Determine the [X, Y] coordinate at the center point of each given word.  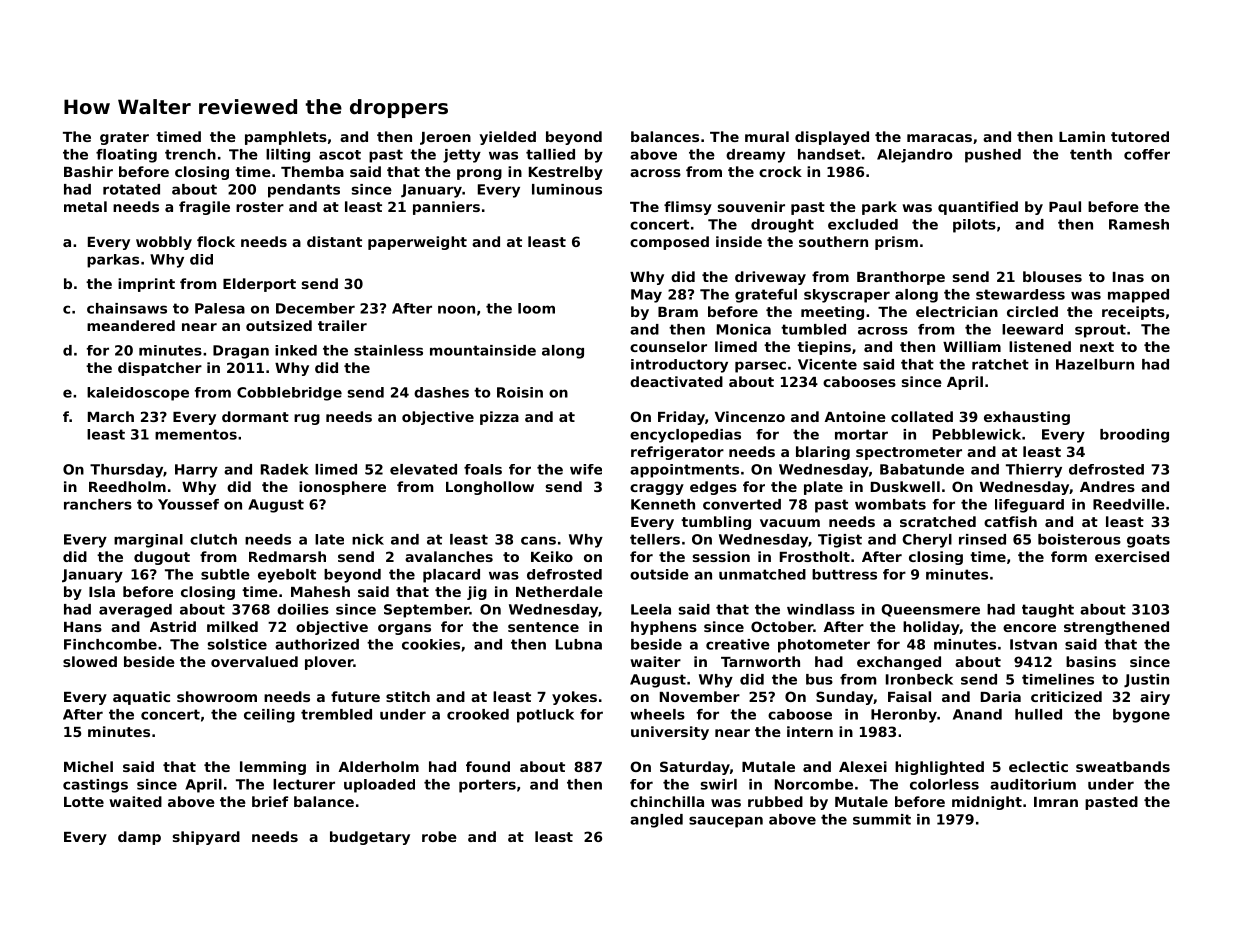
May [646, 296]
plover [329, 663]
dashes [441, 392]
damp [139, 838]
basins [1091, 661]
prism [896, 243]
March [111, 416]
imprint [146, 285]
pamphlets [286, 138]
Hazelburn [1095, 364]
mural [767, 136]
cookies [431, 644]
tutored [1140, 136]
